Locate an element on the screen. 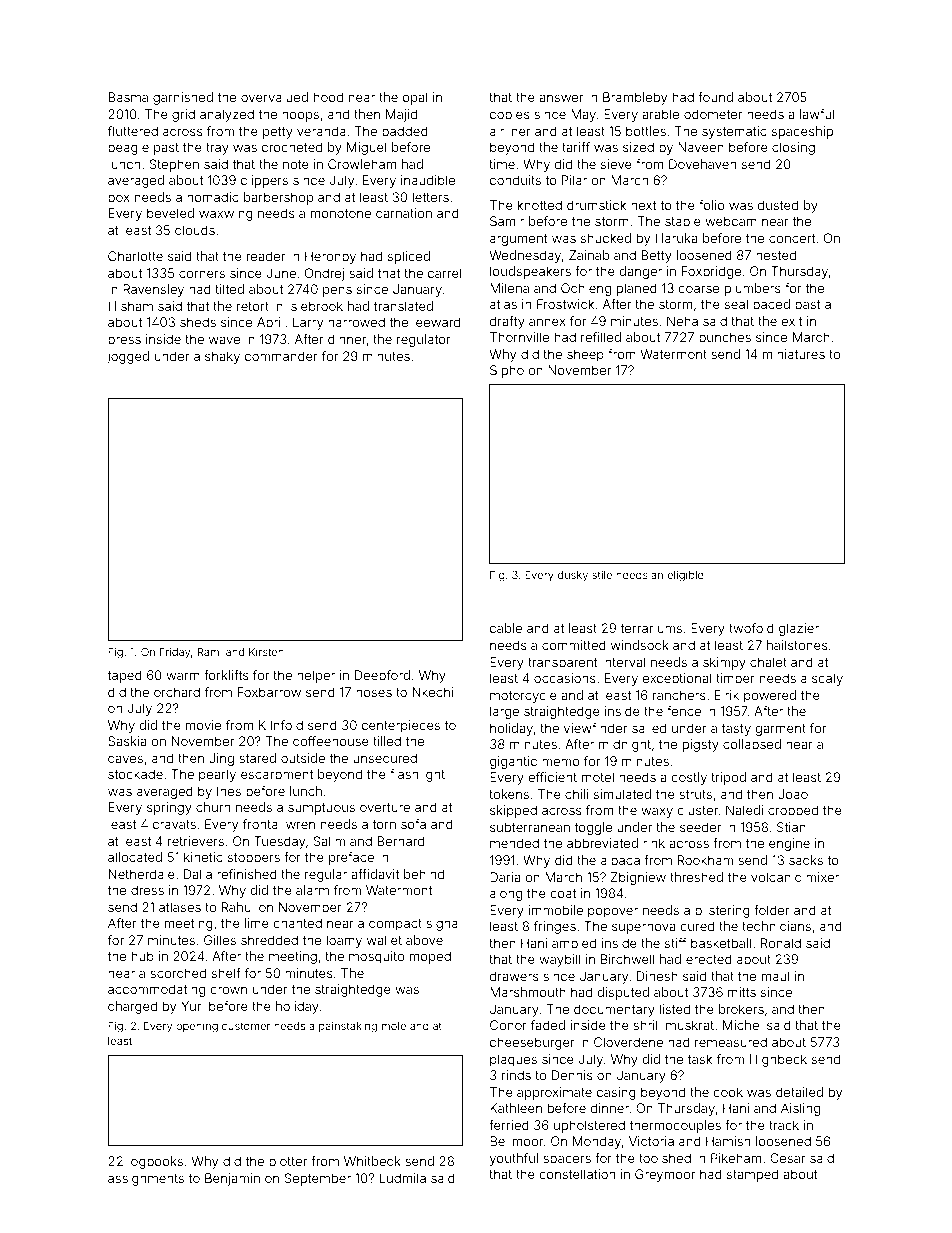 The image size is (952, 1233). motel is located at coordinates (598, 777).
